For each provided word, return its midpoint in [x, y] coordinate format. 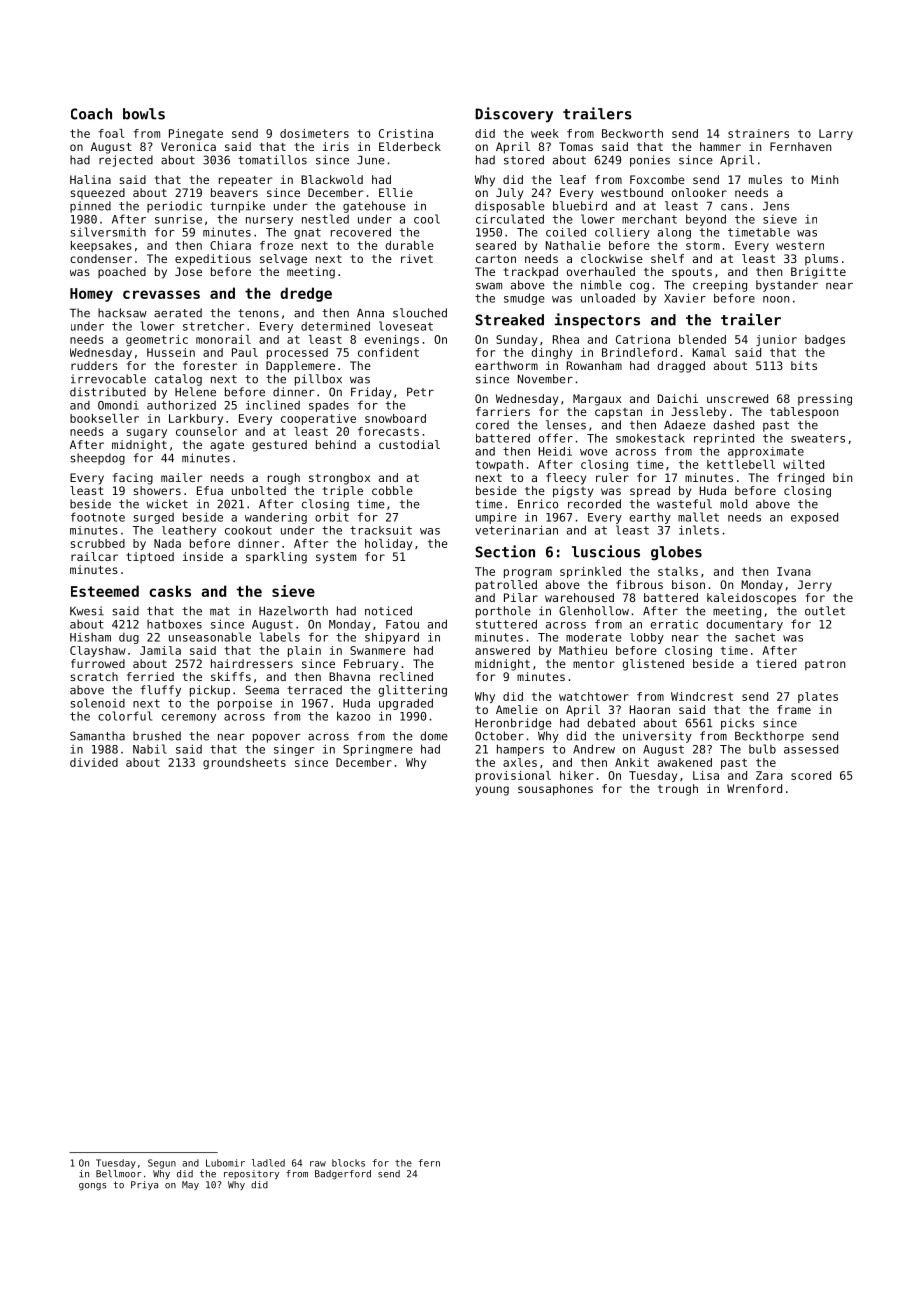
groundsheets [244, 763]
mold [733, 504]
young [492, 791]
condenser [101, 258]
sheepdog [97, 459]
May [190, 1185]
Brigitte [818, 273]
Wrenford [754, 788]
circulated [510, 219]
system [336, 558]
